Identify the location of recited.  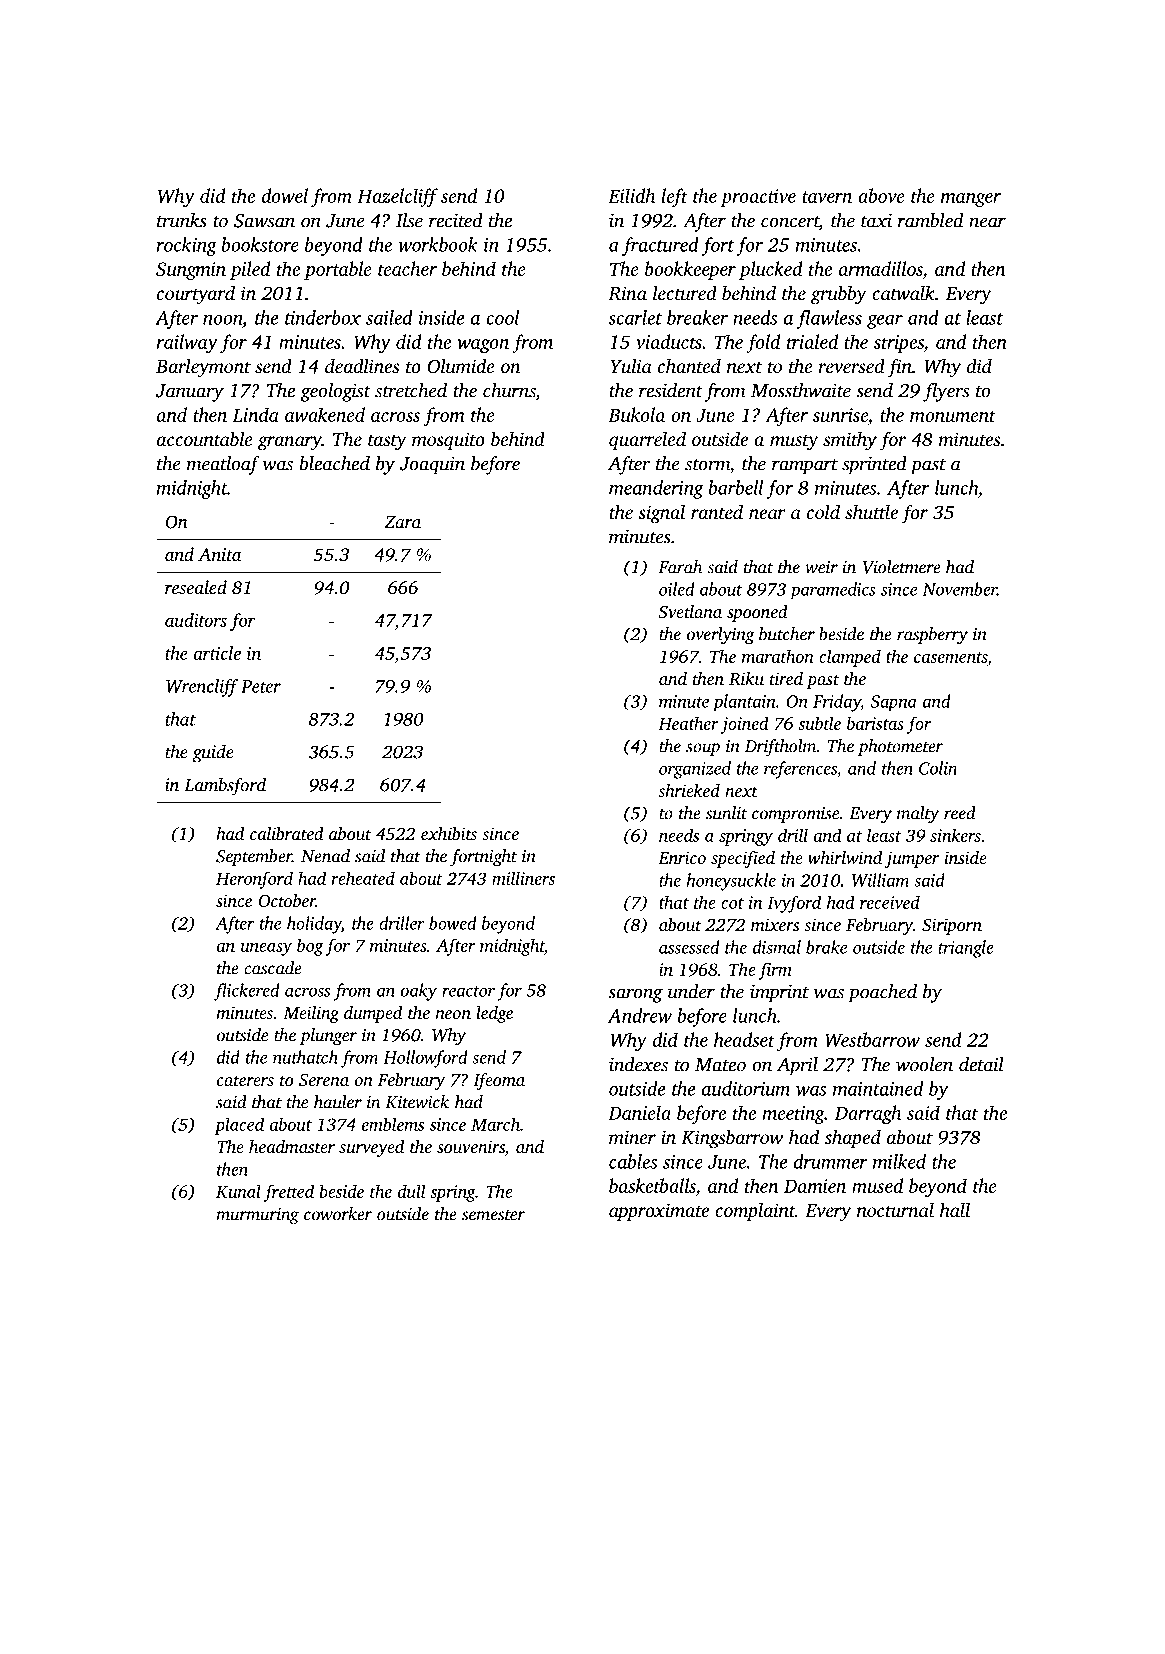
(456, 220).
